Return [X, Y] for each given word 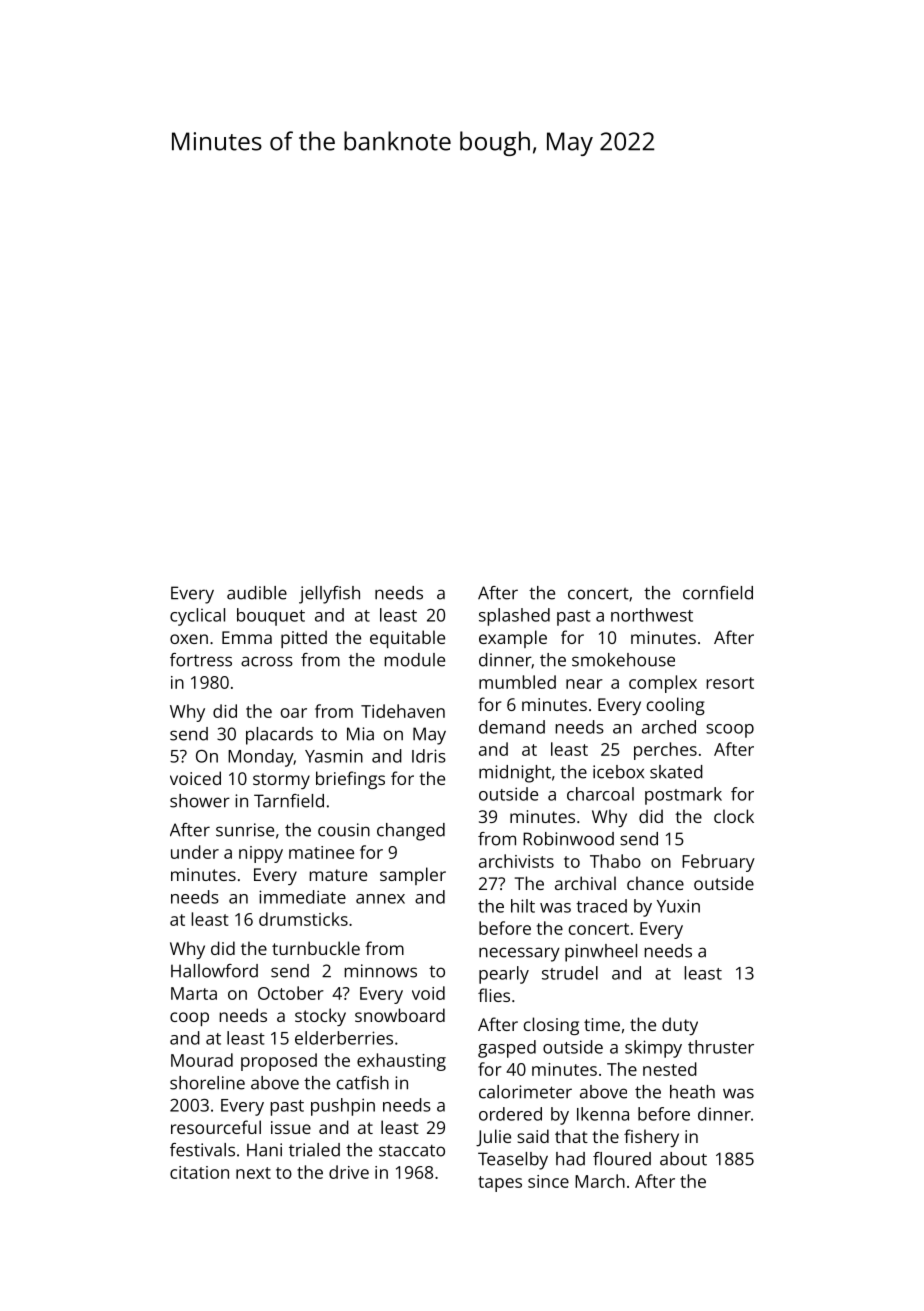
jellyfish [329, 595]
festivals [202, 1150]
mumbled [517, 682]
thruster [721, 1047]
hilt [523, 906]
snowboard [400, 1015]
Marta [194, 993]
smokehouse [623, 660]
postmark [683, 796]
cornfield [718, 593]
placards [279, 736]
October [291, 993]
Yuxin [678, 906]
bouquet [271, 617]
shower [200, 801]
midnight [515, 774]
